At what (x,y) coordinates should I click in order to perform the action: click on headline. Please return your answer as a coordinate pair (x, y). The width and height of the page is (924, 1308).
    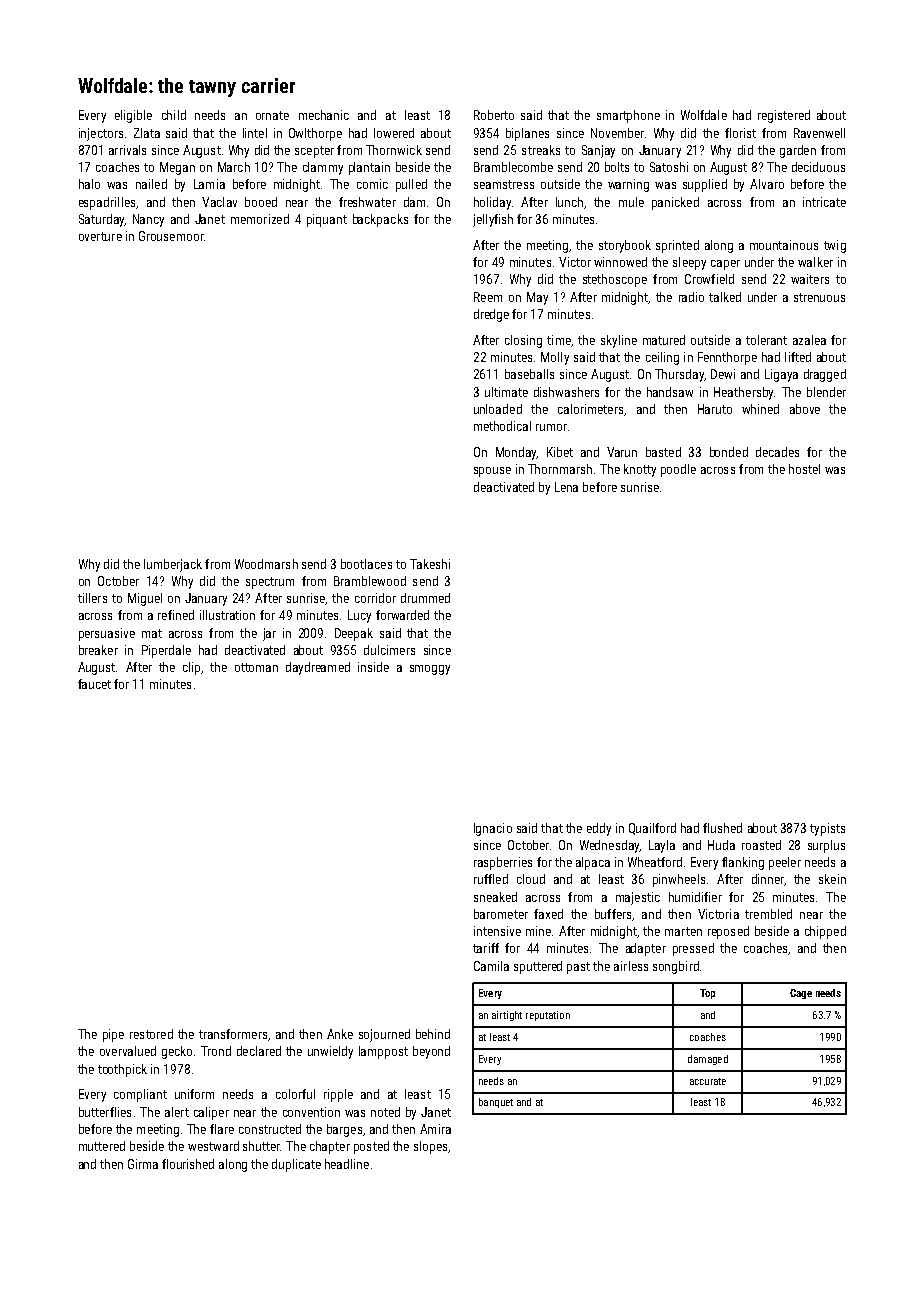
    Looking at the image, I should click on (347, 1164).
